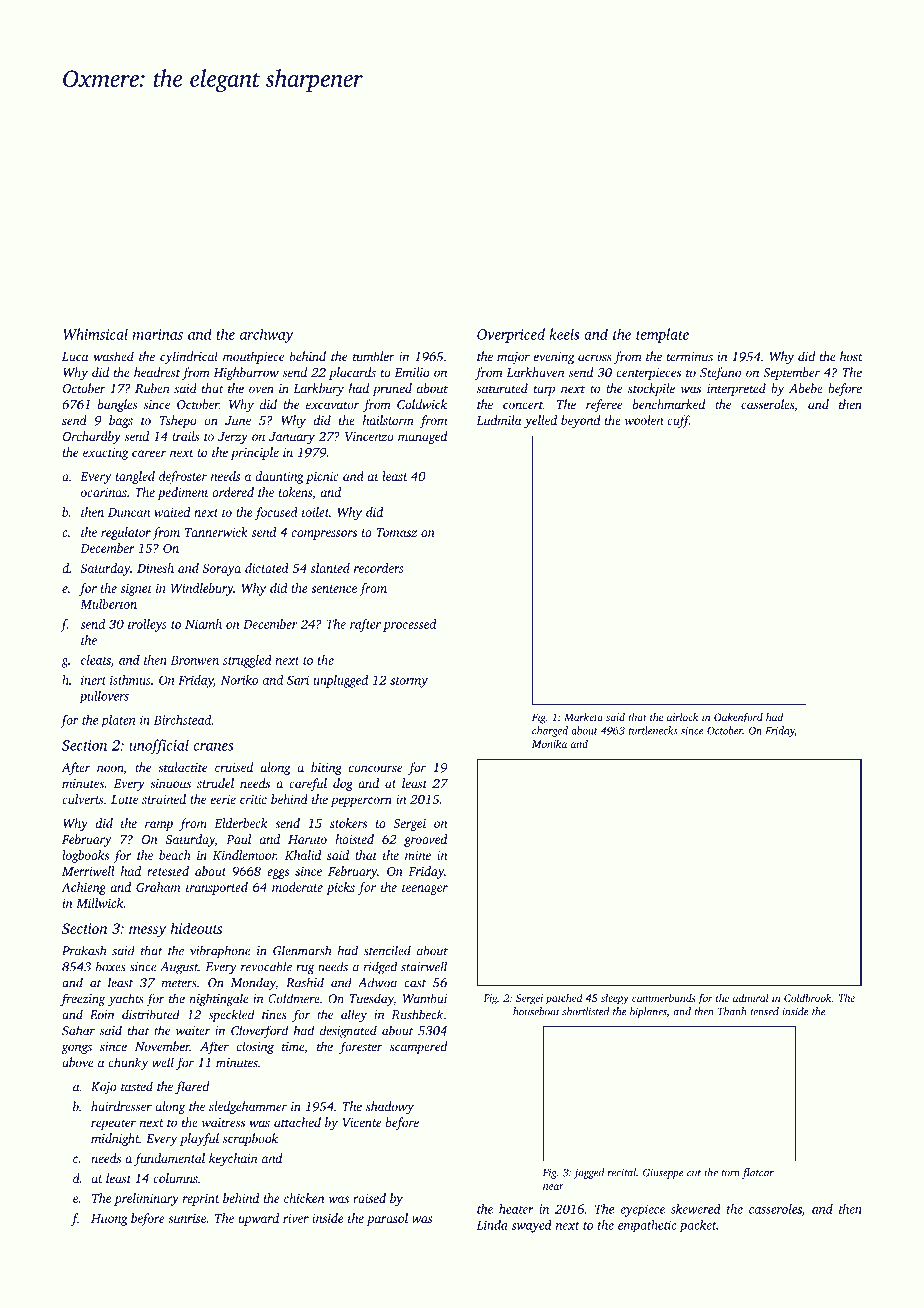 This image has width=924, height=1308. Describe the element at coordinates (361, 1047) in the image. I see `forester` at that location.
